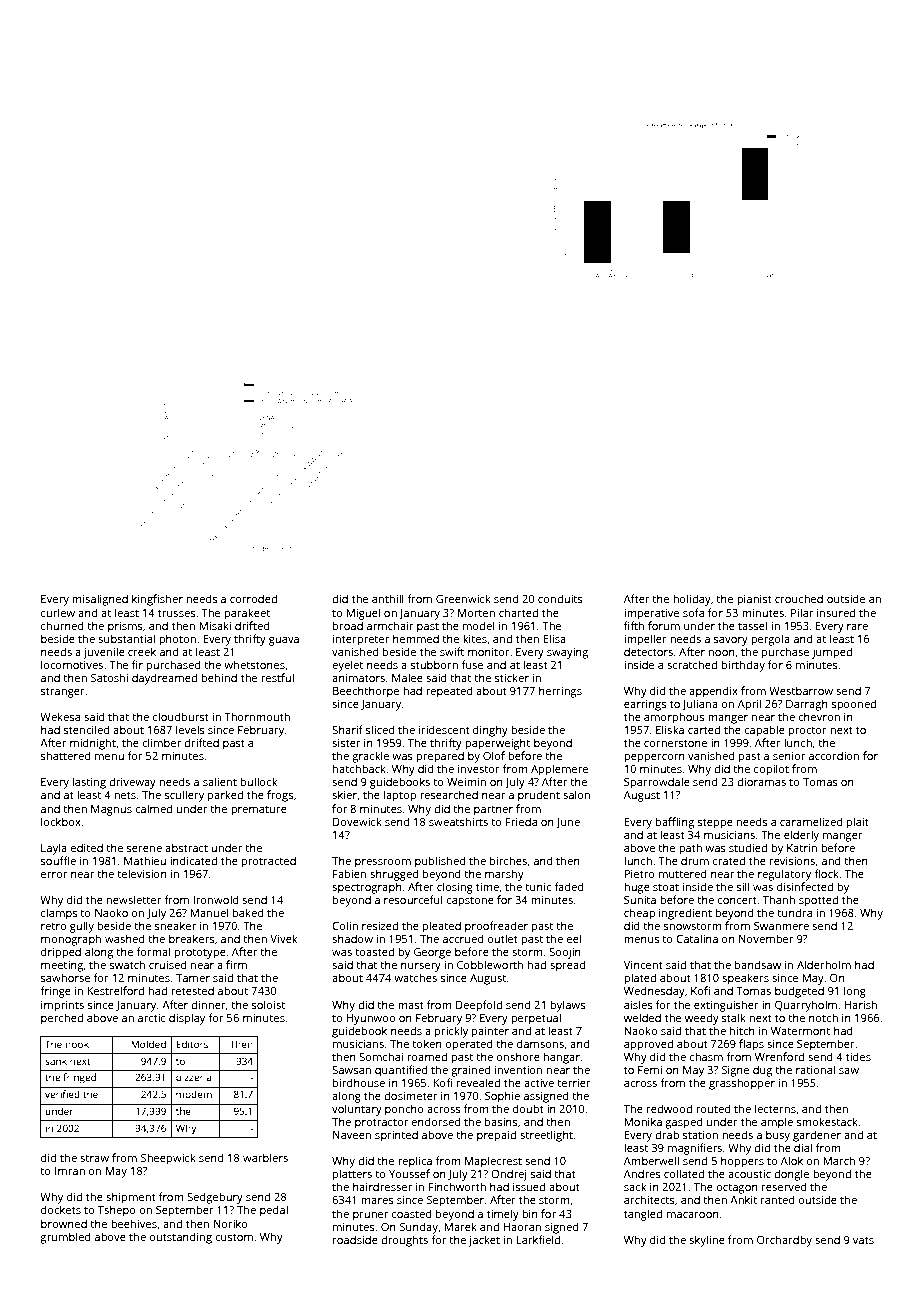 This document has height=1308, width=924. Describe the element at coordinates (58, 612) in the document. I see `curlew` at that location.
